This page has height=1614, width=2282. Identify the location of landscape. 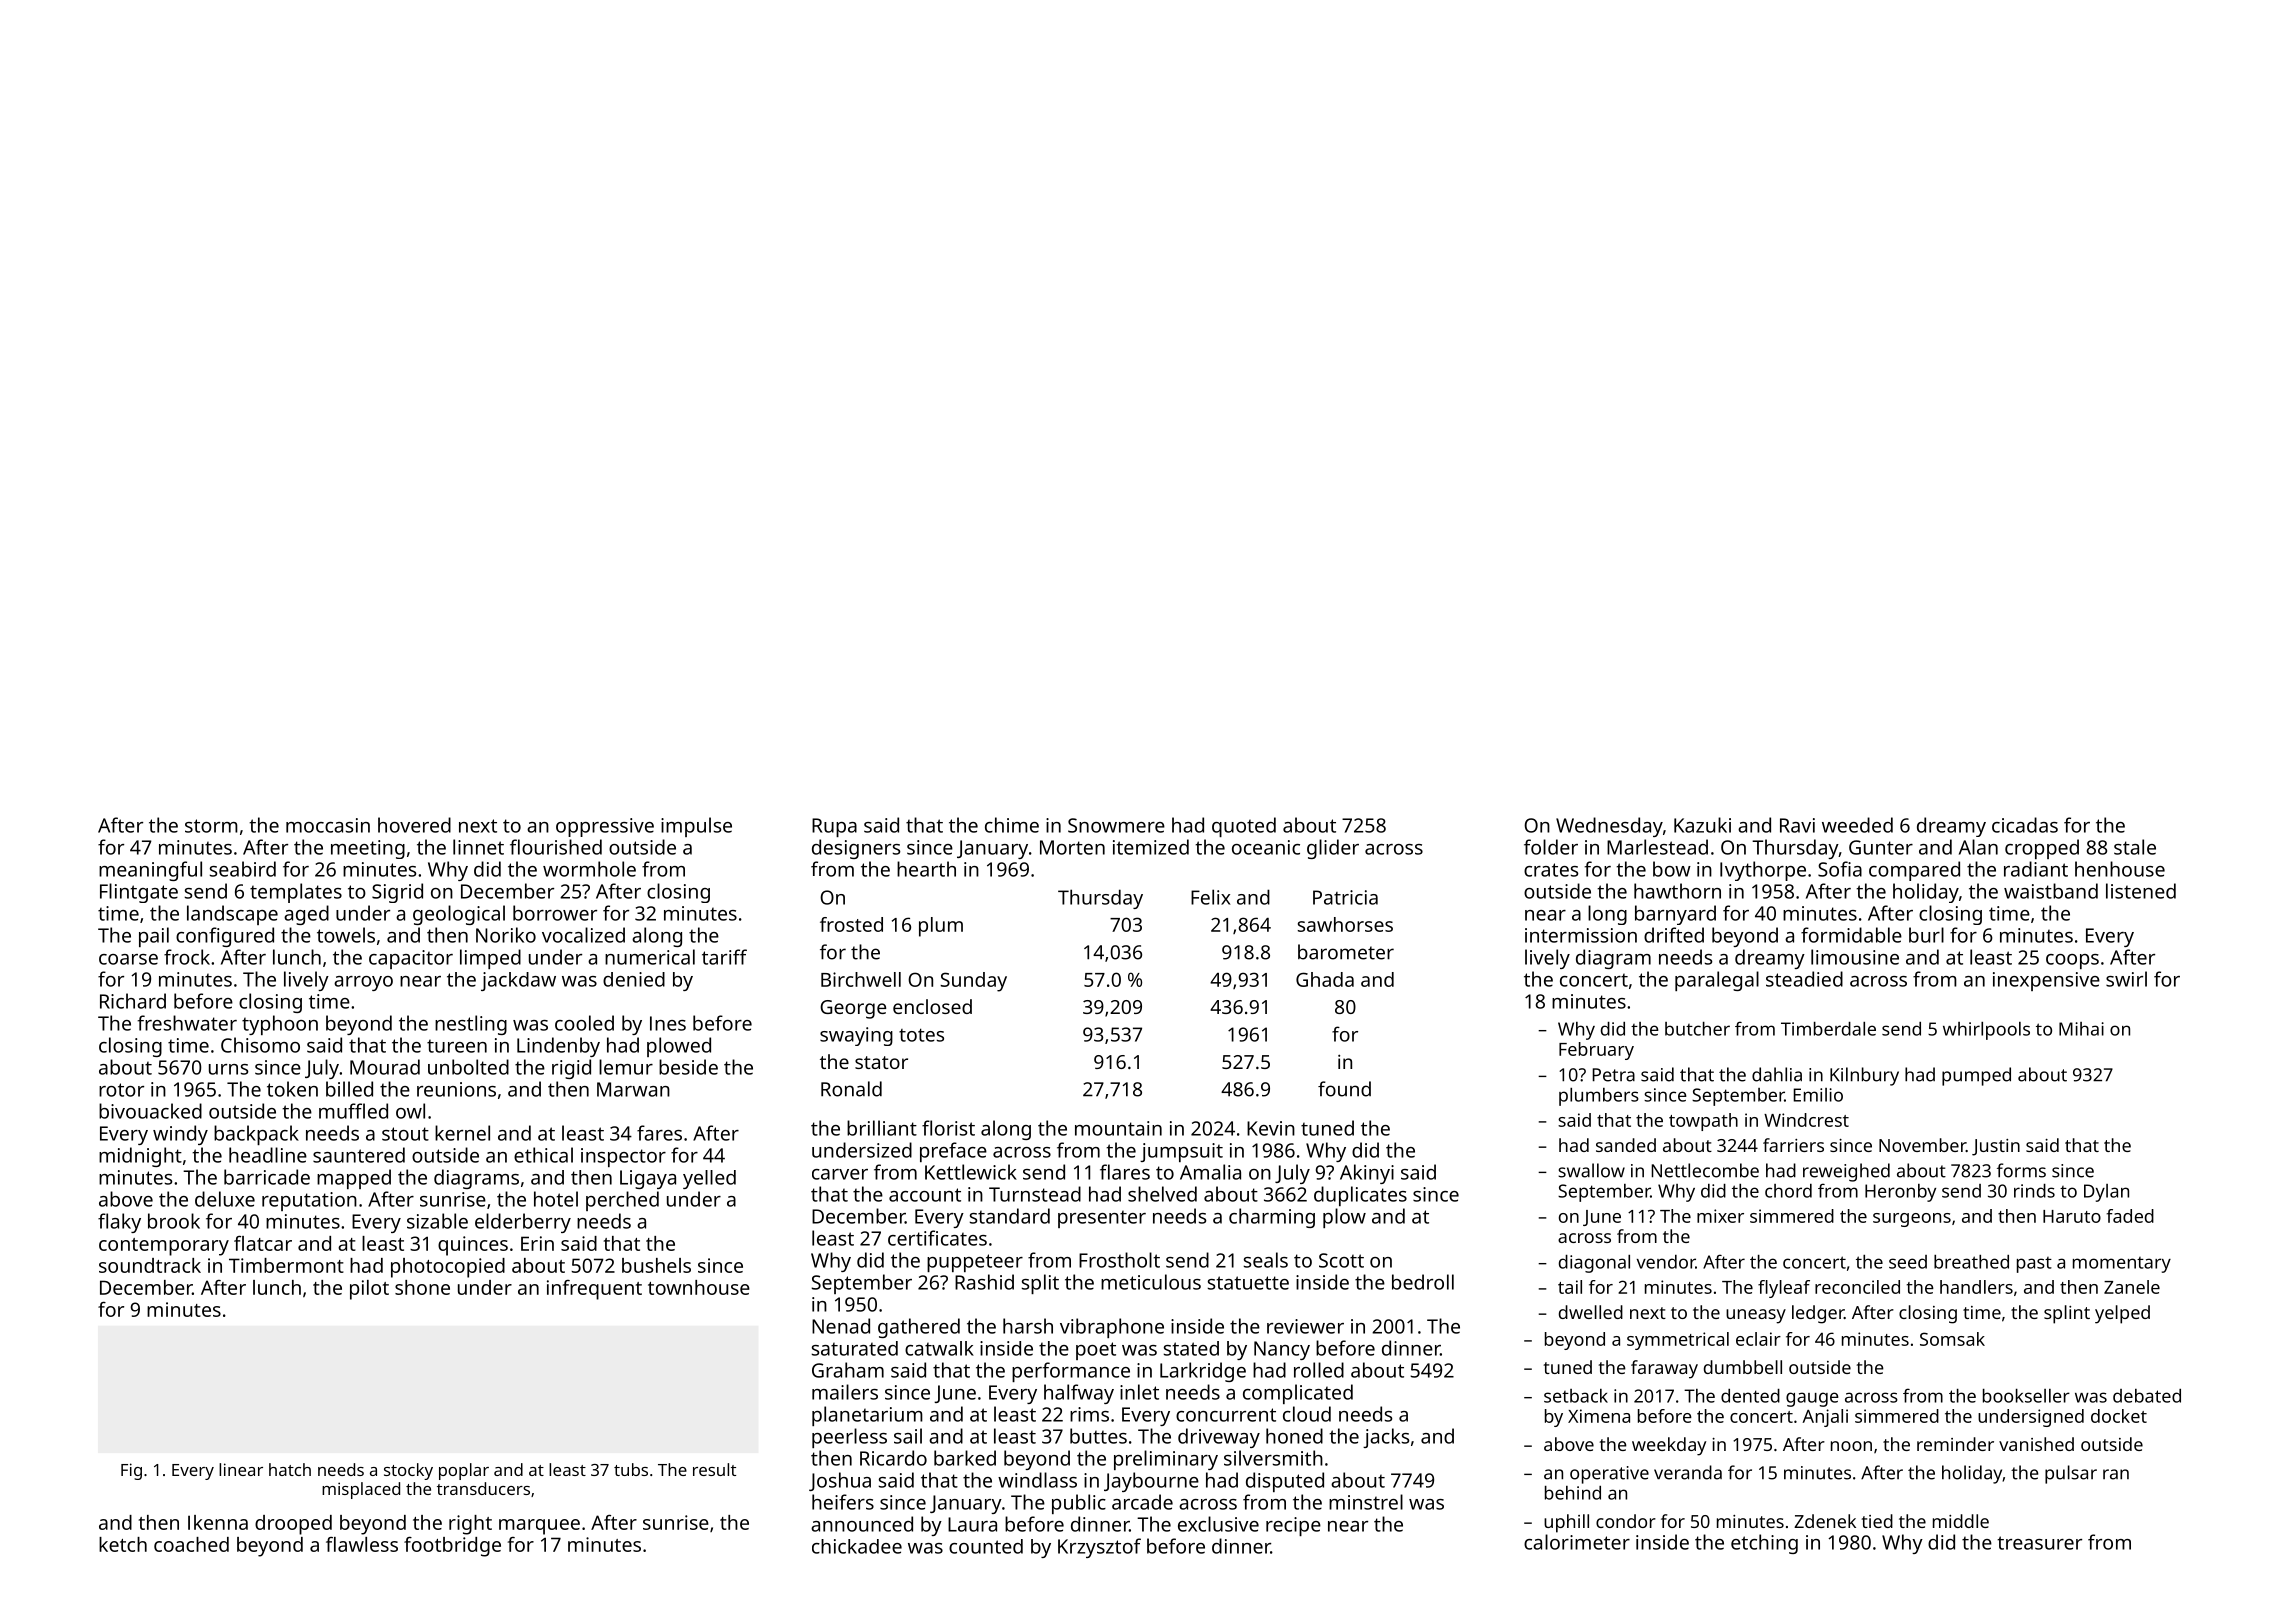
(232, 915).
